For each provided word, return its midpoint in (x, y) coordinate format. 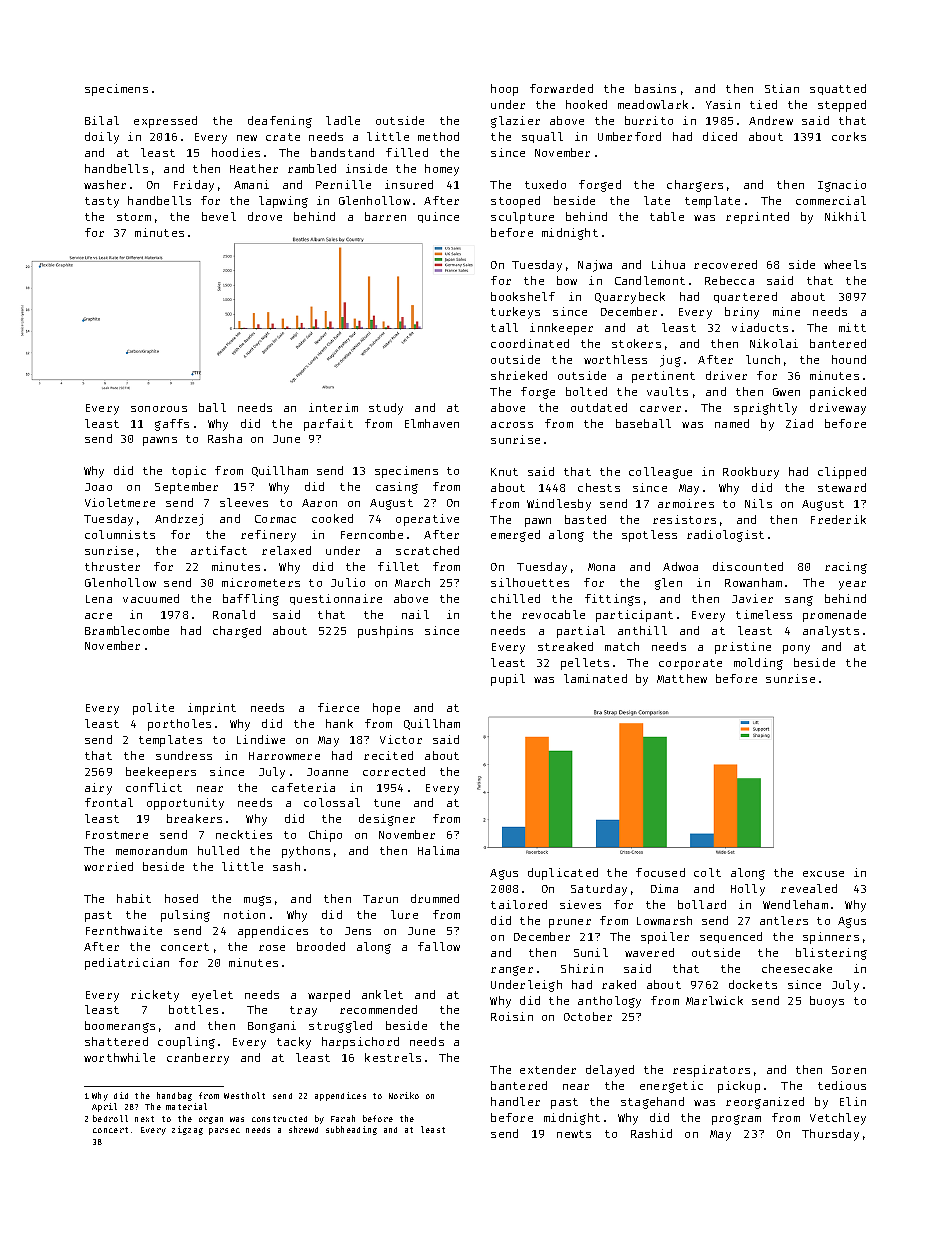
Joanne (327, 772)
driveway (838, 409)
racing (846, 568)
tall (504, 327)
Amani (251, 184)
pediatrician (127, 964)
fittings (612, 600)
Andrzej (179, 520)
